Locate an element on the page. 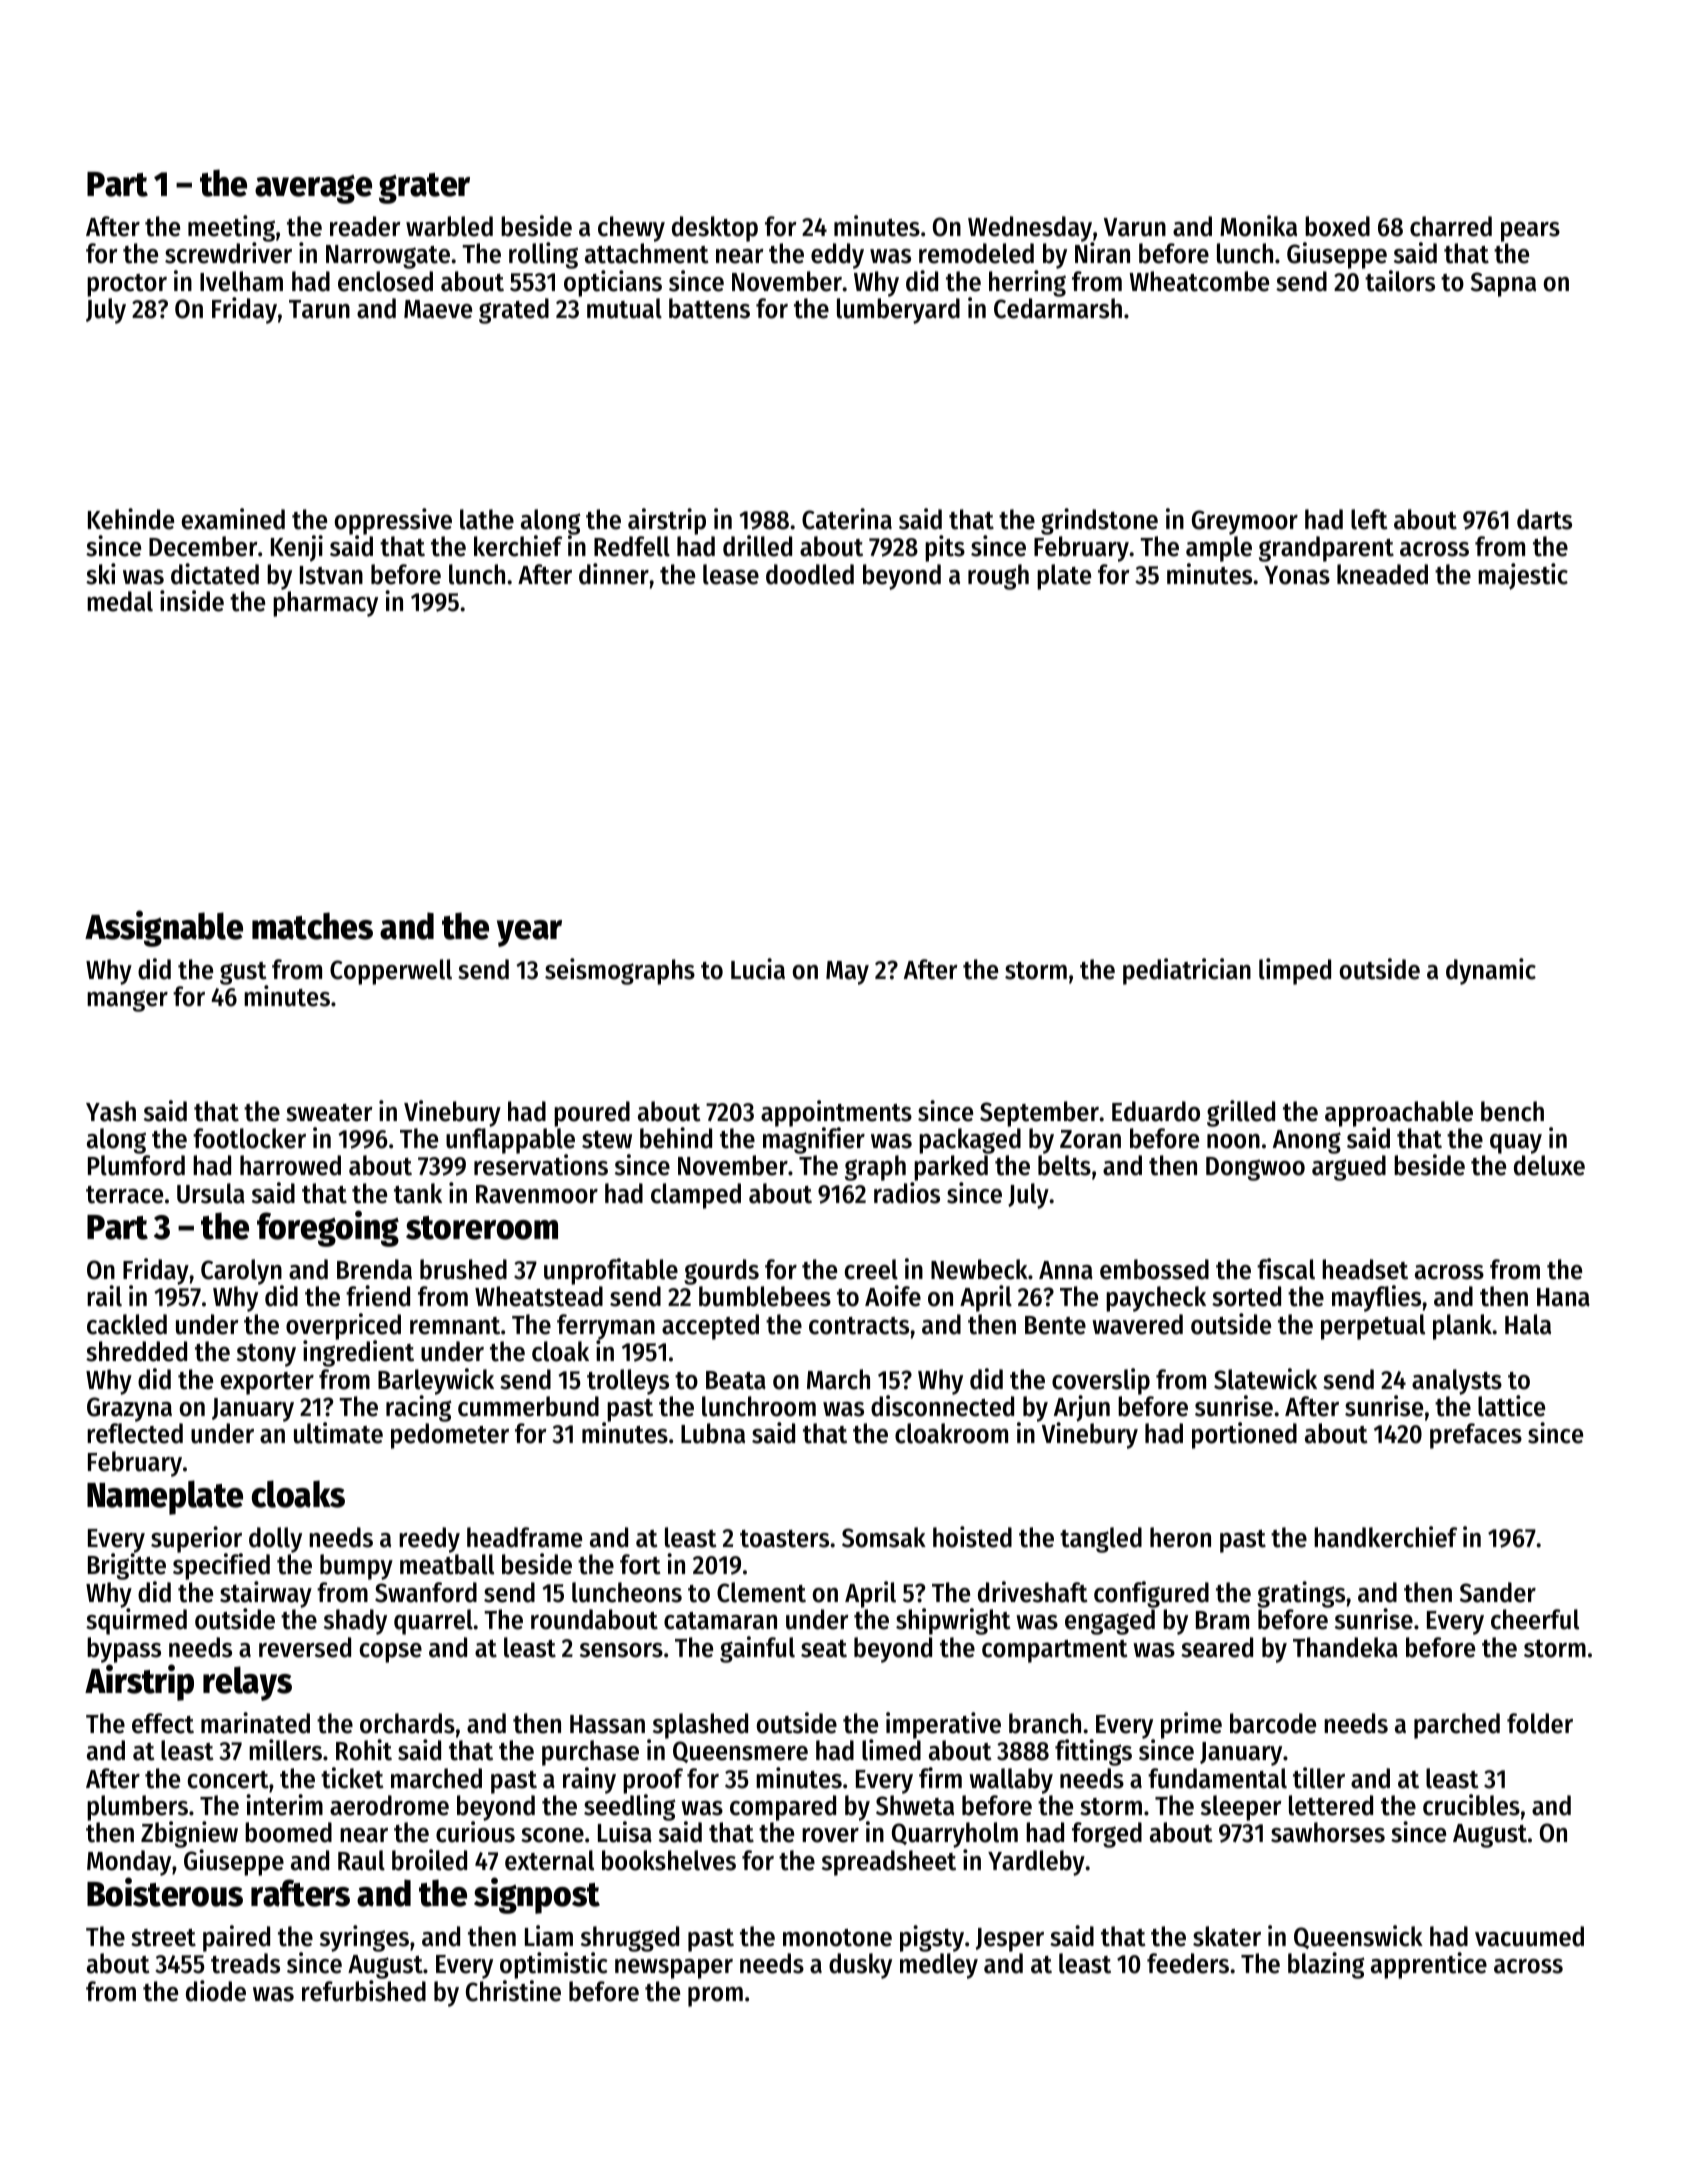 Image resolution: width=1683 pixels, height=2178 pixels. majestic is located at coordinates (1523, 576).
